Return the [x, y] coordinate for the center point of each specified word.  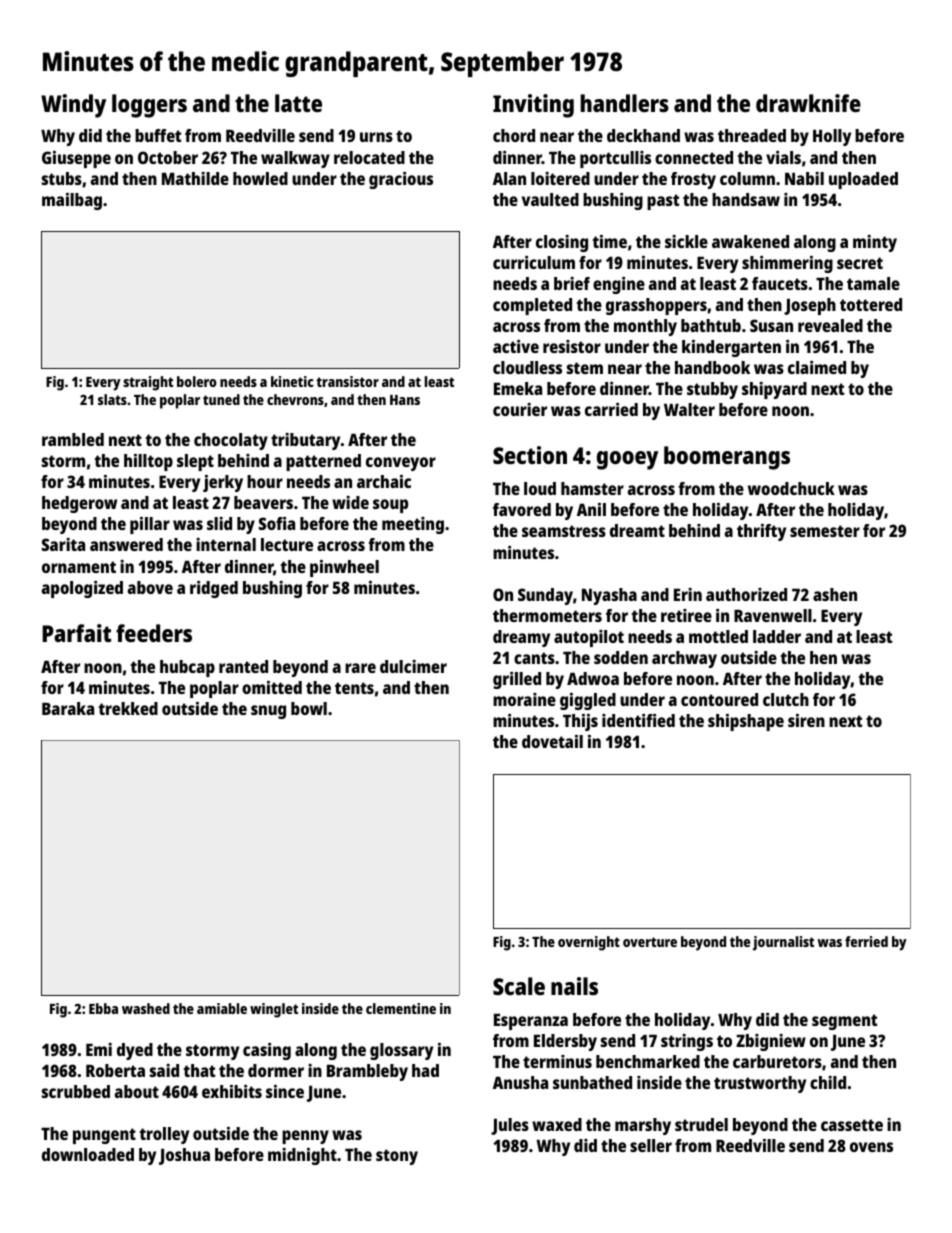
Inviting [533, 106]
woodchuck [791, 488]
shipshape [746, 722]
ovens [871, 1147]
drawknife [808, 103]
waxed [557, 1124]
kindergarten [731, 348]
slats [112, 399]
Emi [99, 1049]
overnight [589, 943]
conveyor [401, 464]
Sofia [277, 523]
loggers [149, 106]
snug [268, 712]
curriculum [534, 262]
